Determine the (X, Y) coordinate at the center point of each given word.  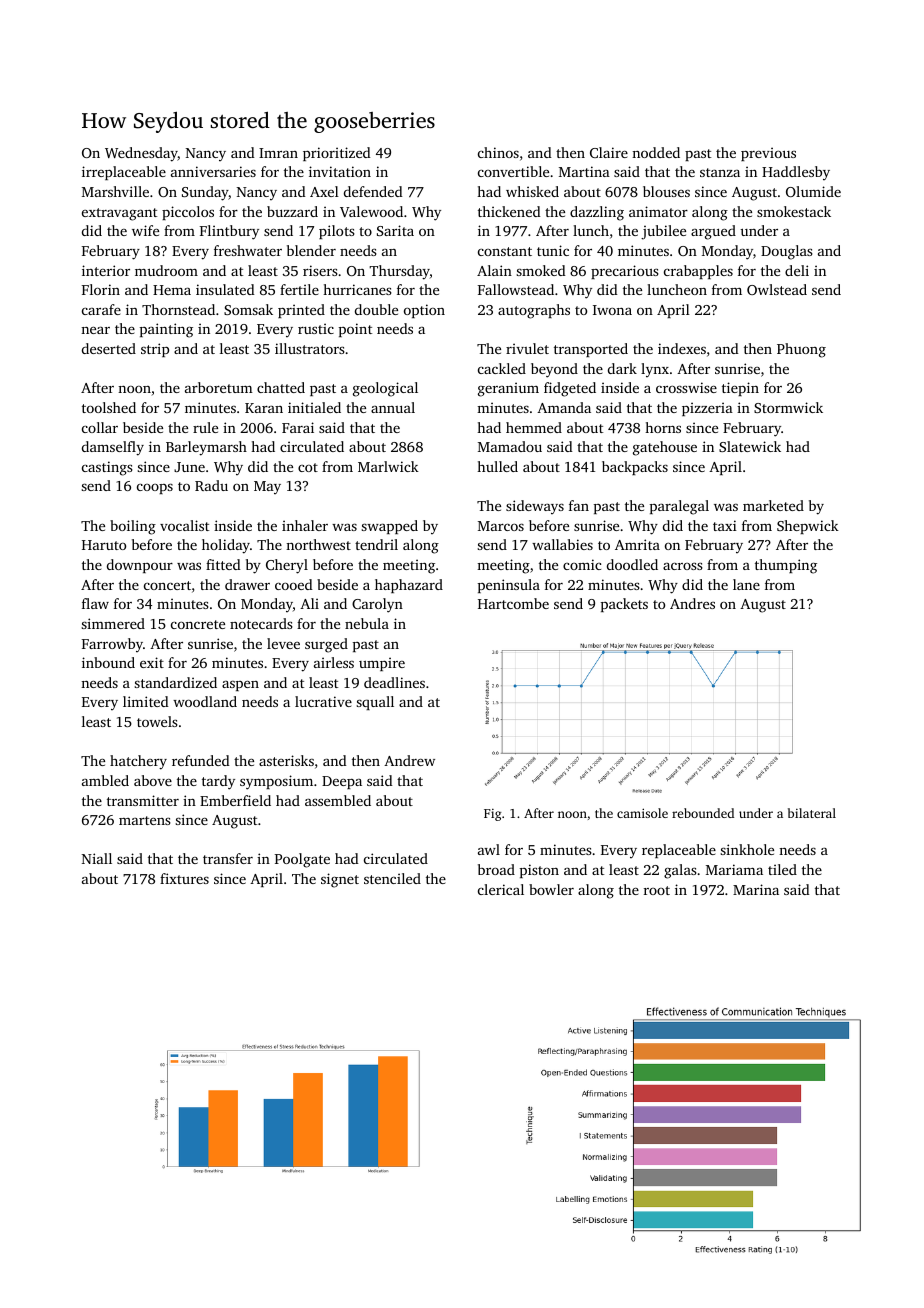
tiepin (740, 389)
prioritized (337, 154)
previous (768, 154)
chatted (281, 387)
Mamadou (510, 446)
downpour (140, 566)
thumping (786, 566)
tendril (376, 544)
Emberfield (235, 800)
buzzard (292, 211)
